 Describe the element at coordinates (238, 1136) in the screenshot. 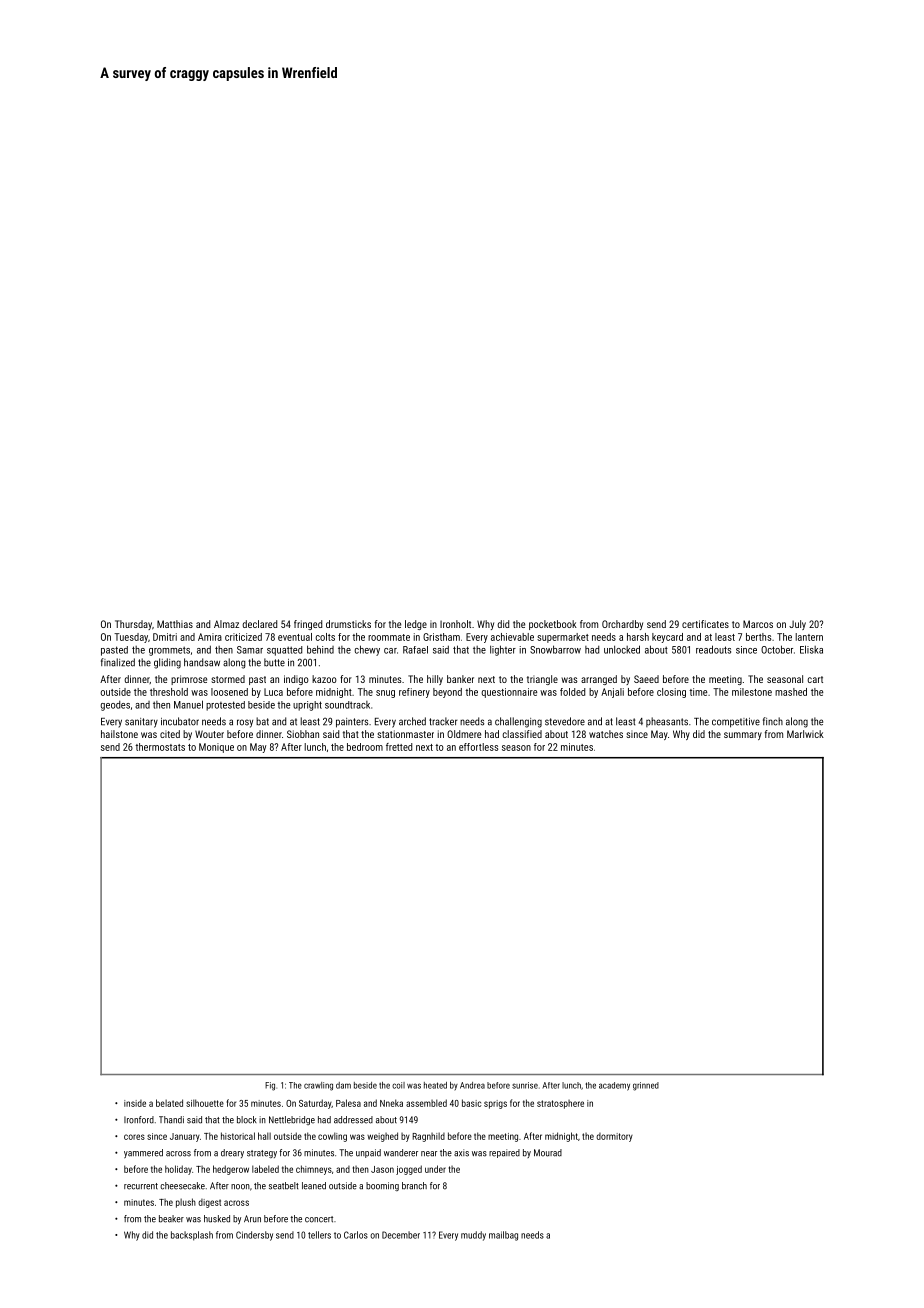

I see `historical` at that location.
